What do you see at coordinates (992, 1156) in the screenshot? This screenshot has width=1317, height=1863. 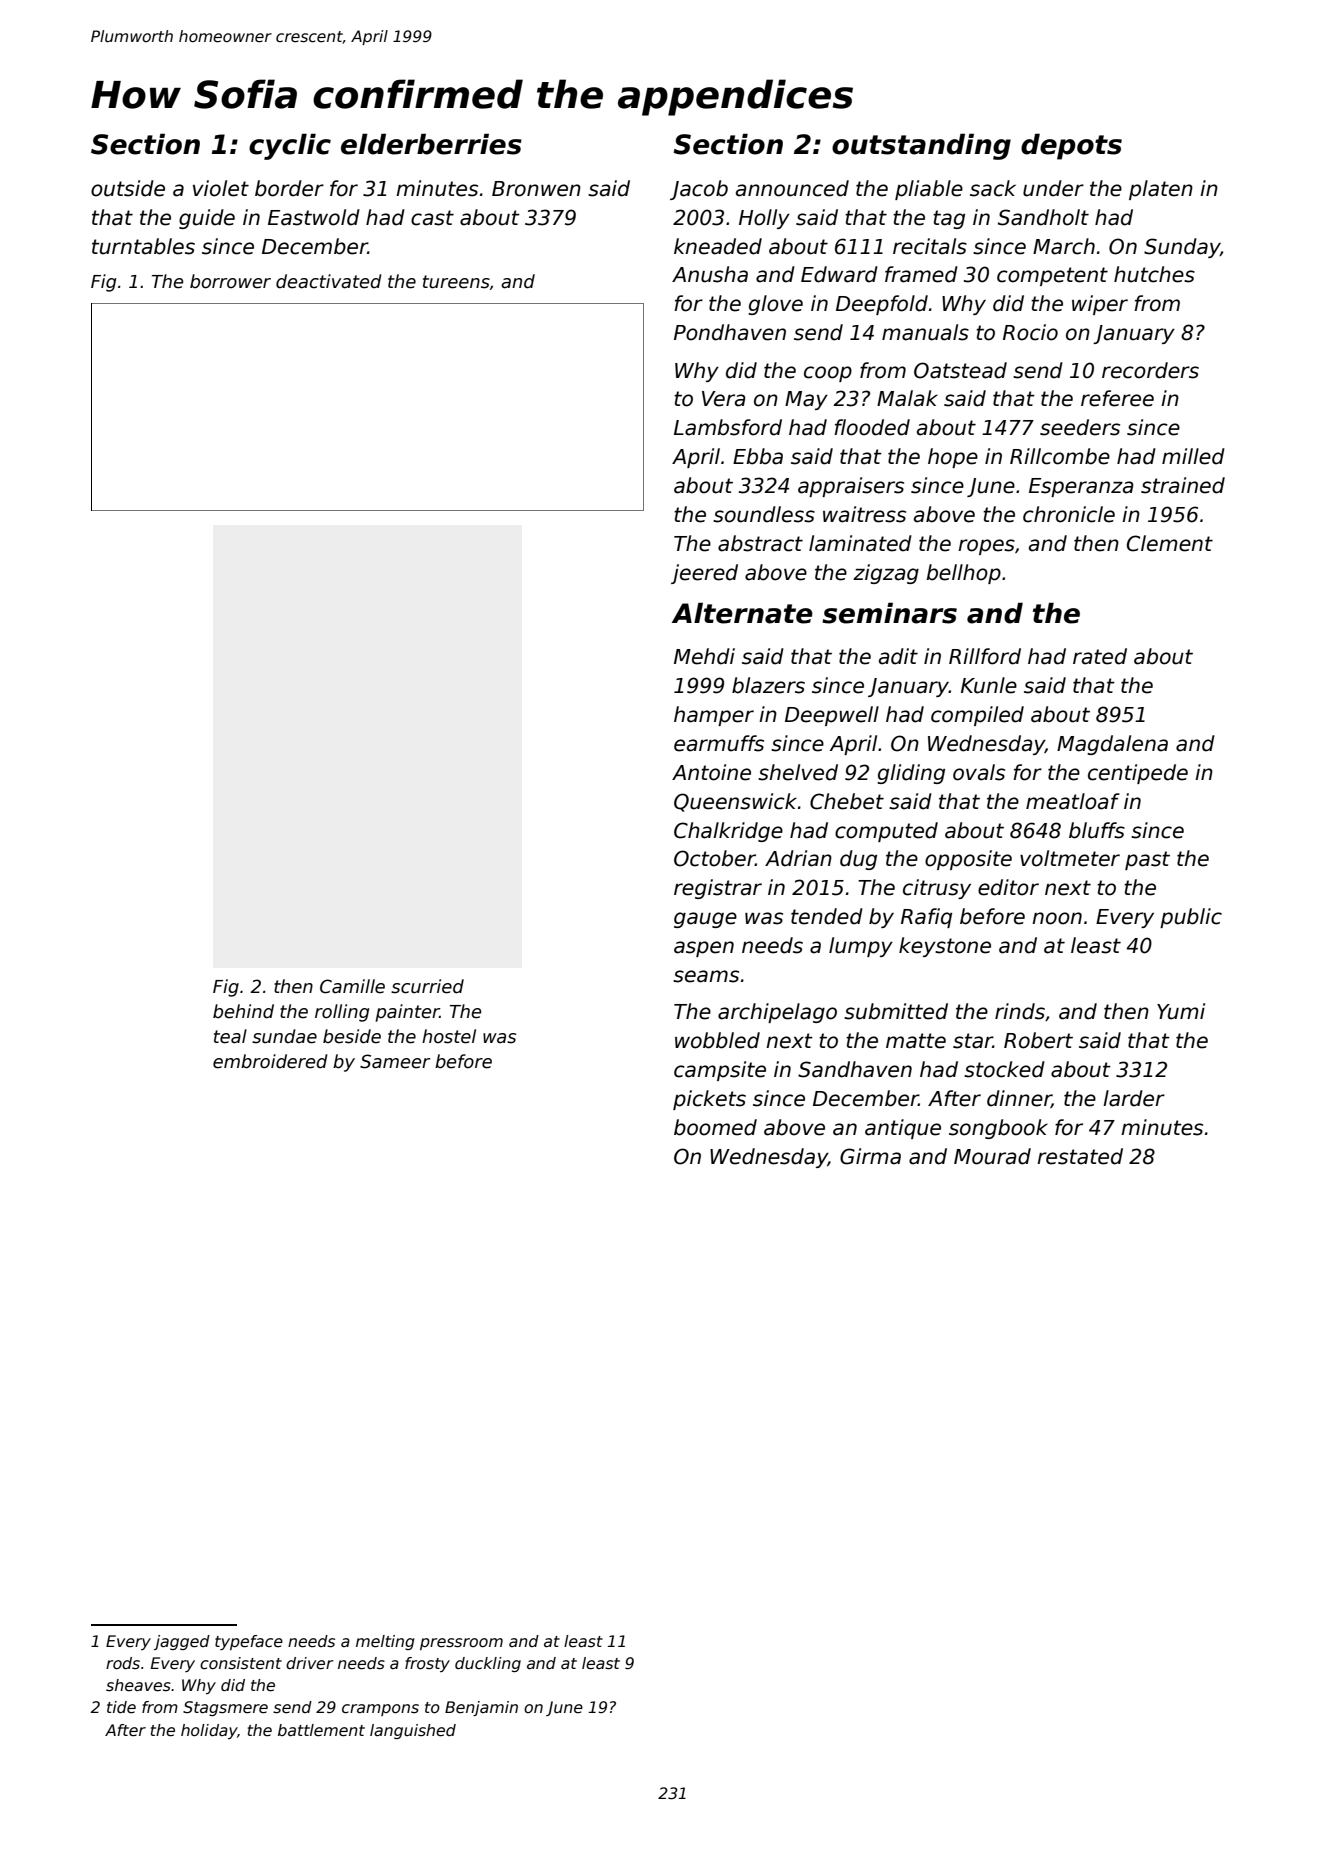 I see `Mourad` at bounding box center [992, 1156].
